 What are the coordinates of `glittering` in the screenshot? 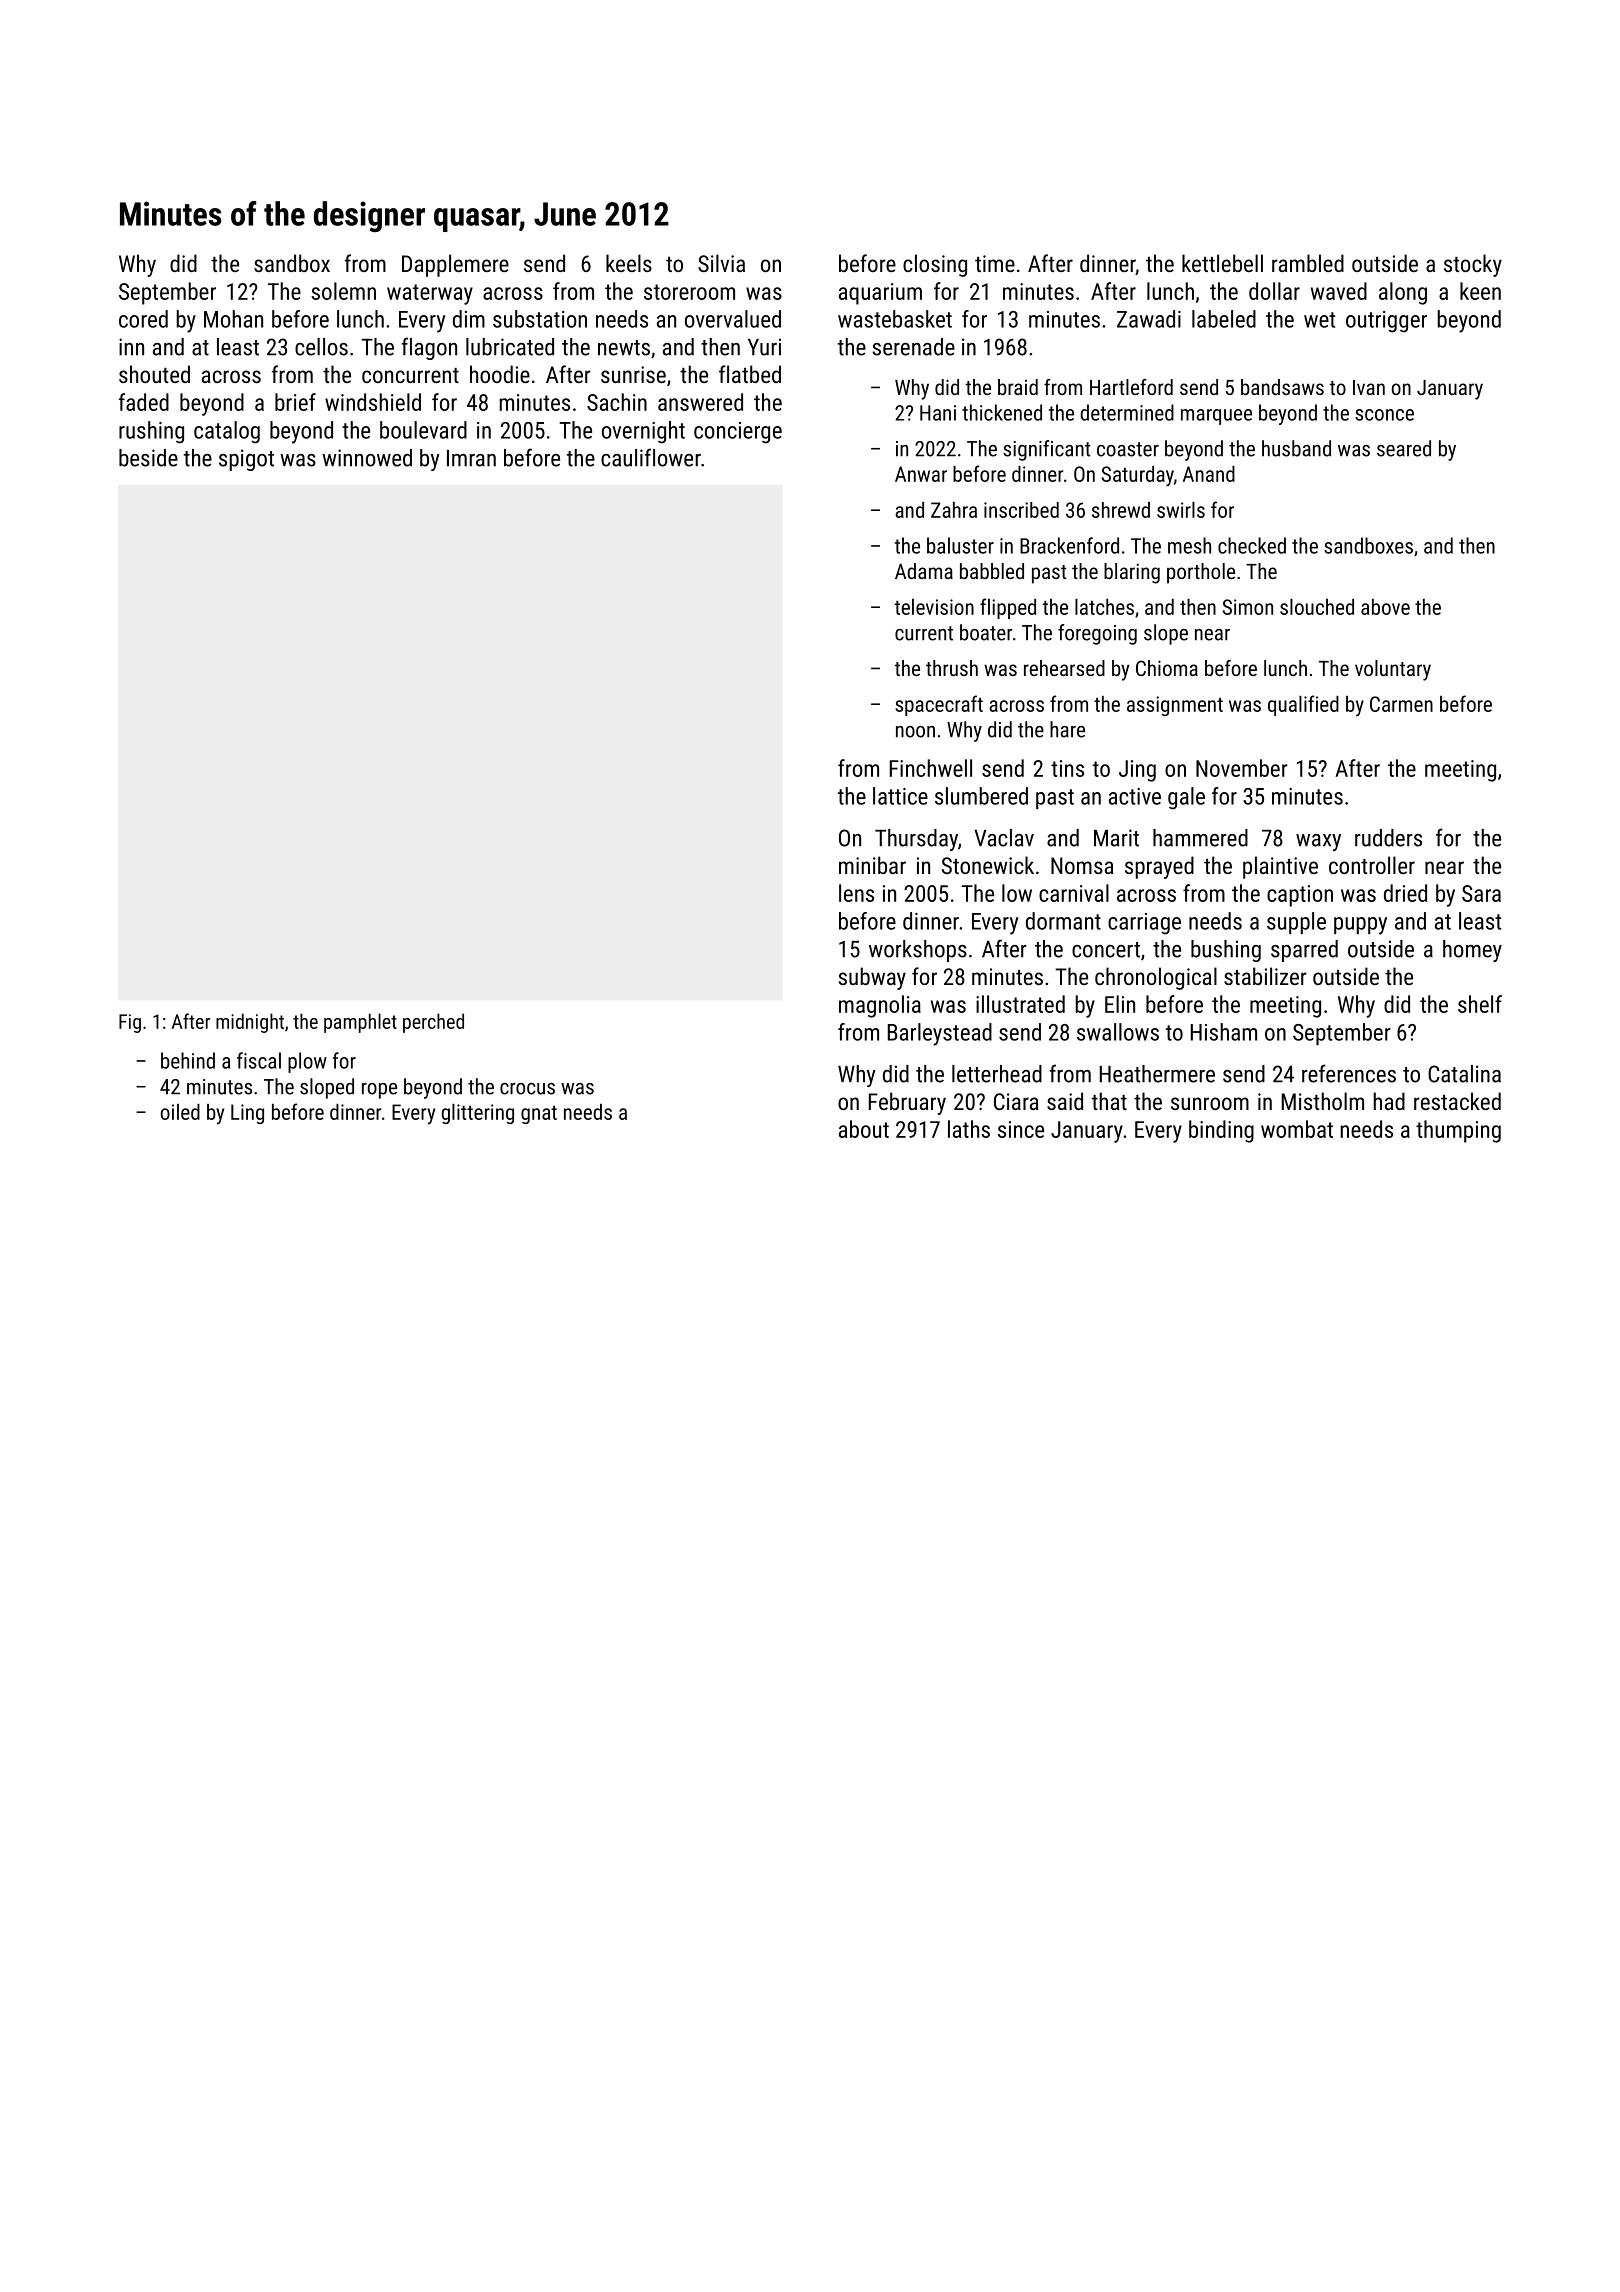 It's located at (478, 1114).
